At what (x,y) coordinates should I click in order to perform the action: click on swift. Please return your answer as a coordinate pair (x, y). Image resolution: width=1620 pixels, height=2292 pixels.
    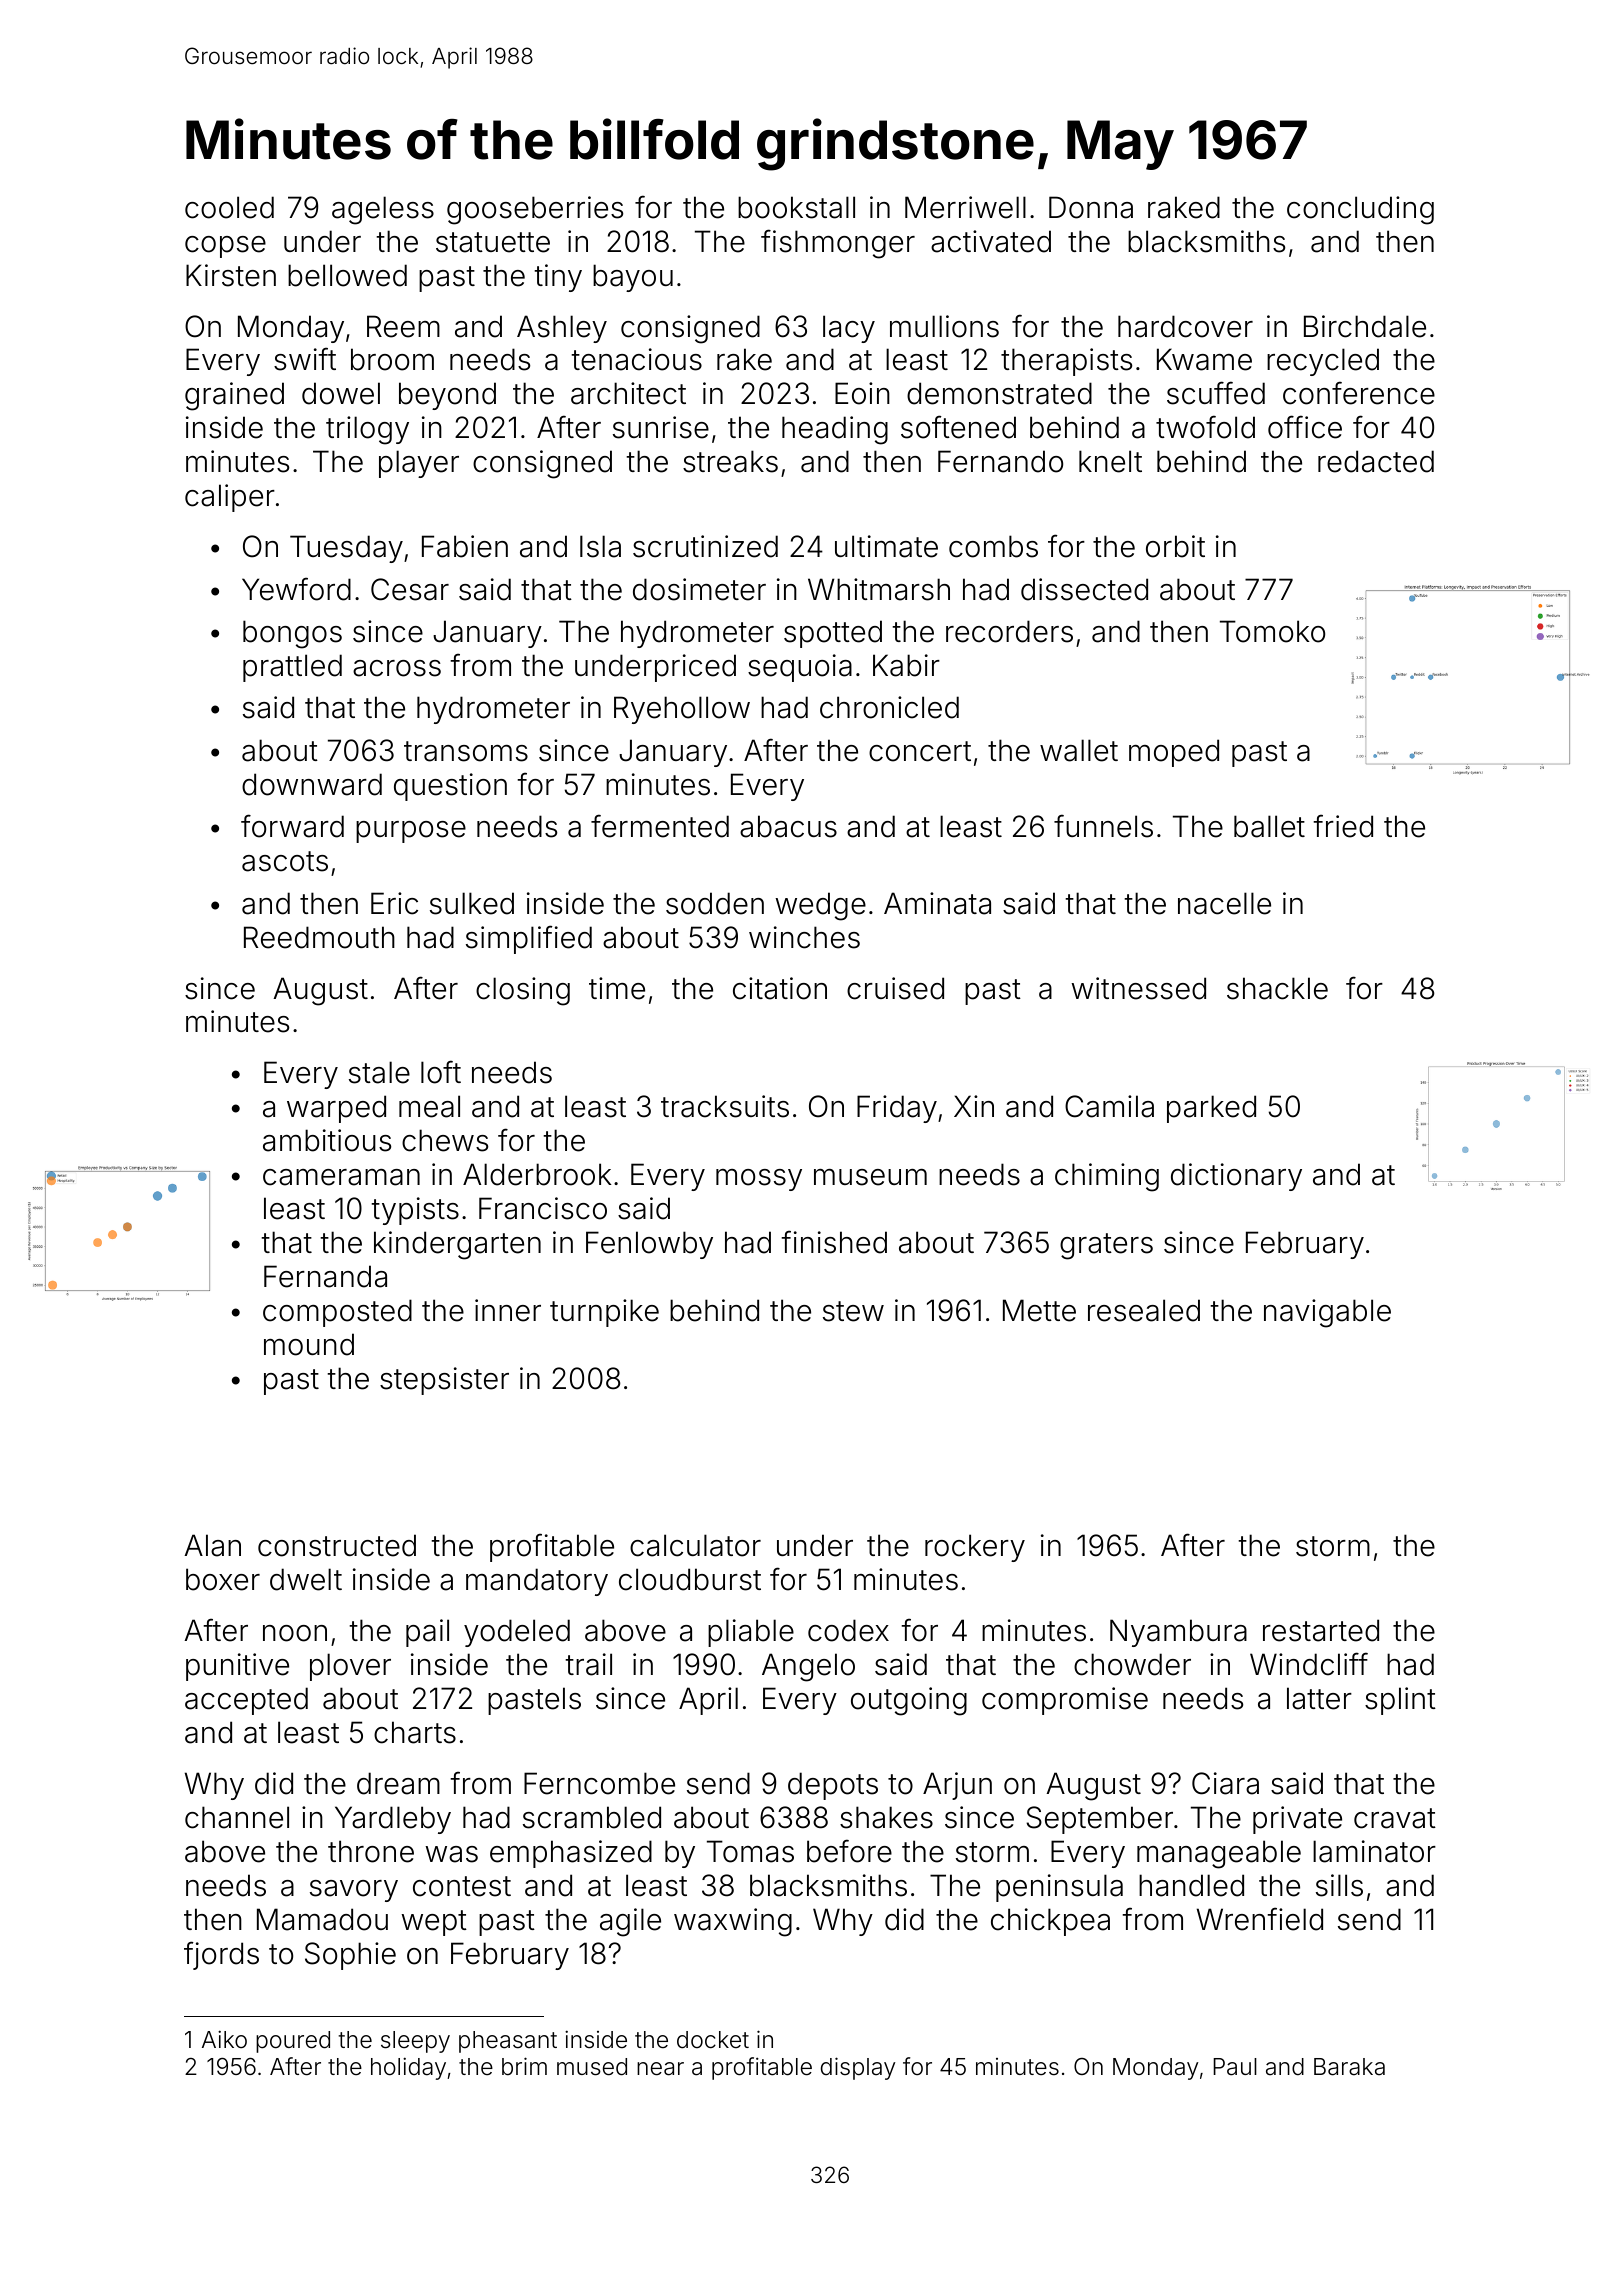
    Looking at the image, I should click on (305, 359).
